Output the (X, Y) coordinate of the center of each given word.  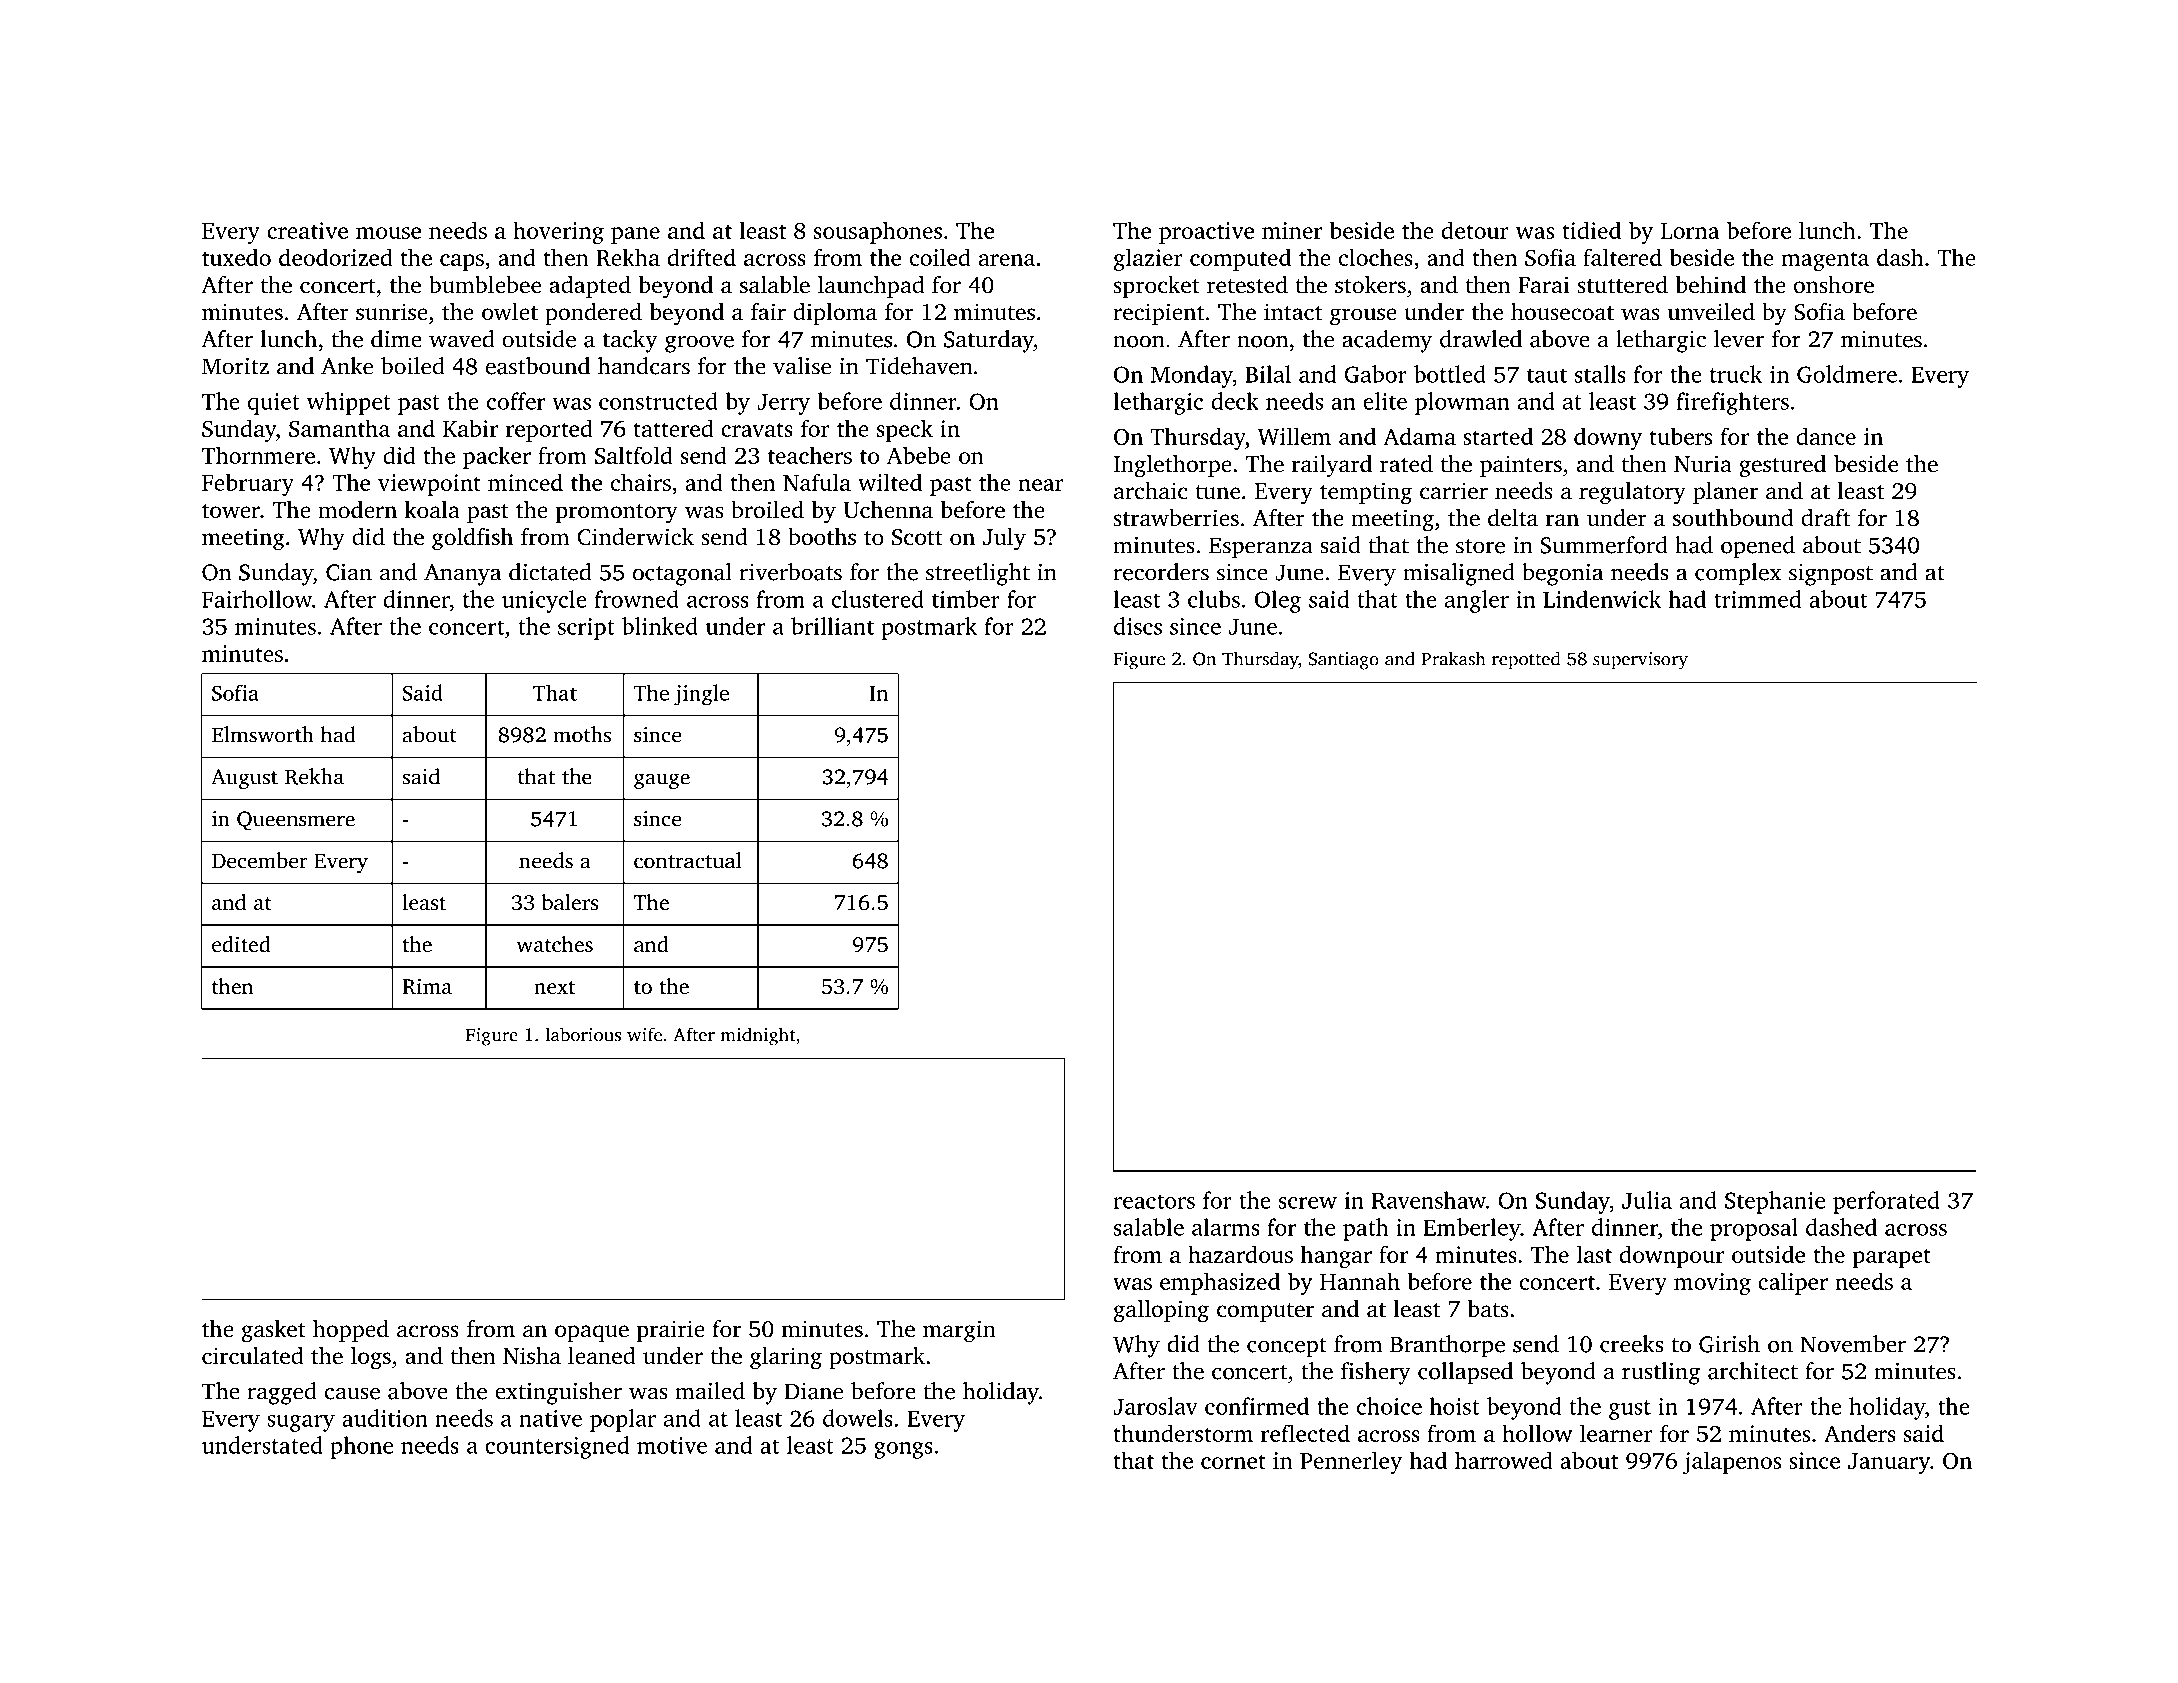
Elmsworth (263, 734)
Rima (427, 986)
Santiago (1343, 661)
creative (307, 230)
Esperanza (1261, 548)
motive (672, 1445)
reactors (1154, 1201)
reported (549, 430)
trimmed (1757, 599)
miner (1292, 230)
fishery (1376, 1373)
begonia (1562, 574)
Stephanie (1775, 1202)
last (1594, 1254)
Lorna (1690, 231)
